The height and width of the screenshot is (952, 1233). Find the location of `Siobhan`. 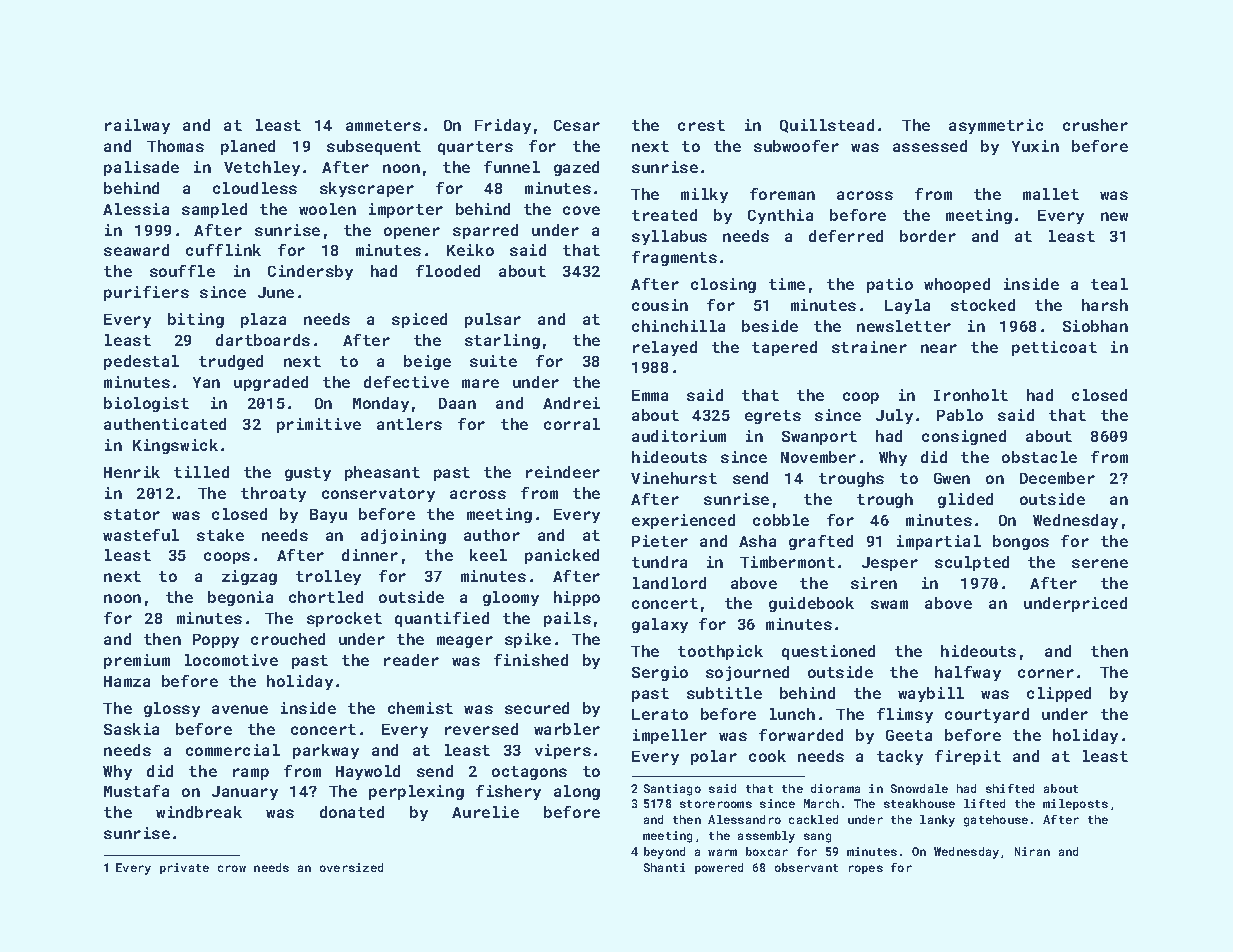

Siobhan is located at coordinates (1095, 326).
